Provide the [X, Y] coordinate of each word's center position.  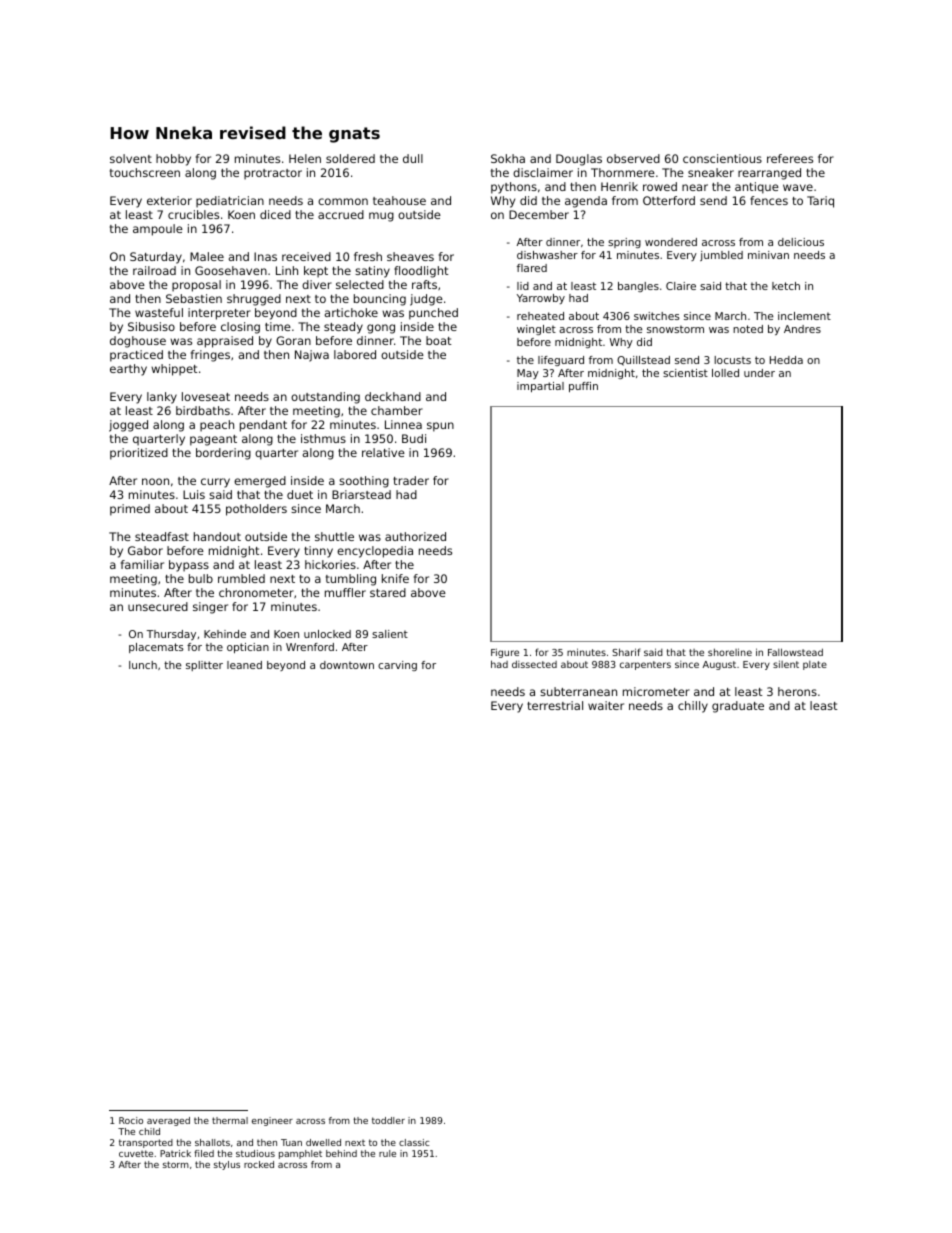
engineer [272, 1121]
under [759, 373]
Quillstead [643, 361]
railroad [154, 270]
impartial [540, 387]
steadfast [162, 536]
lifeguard [561, 361]
